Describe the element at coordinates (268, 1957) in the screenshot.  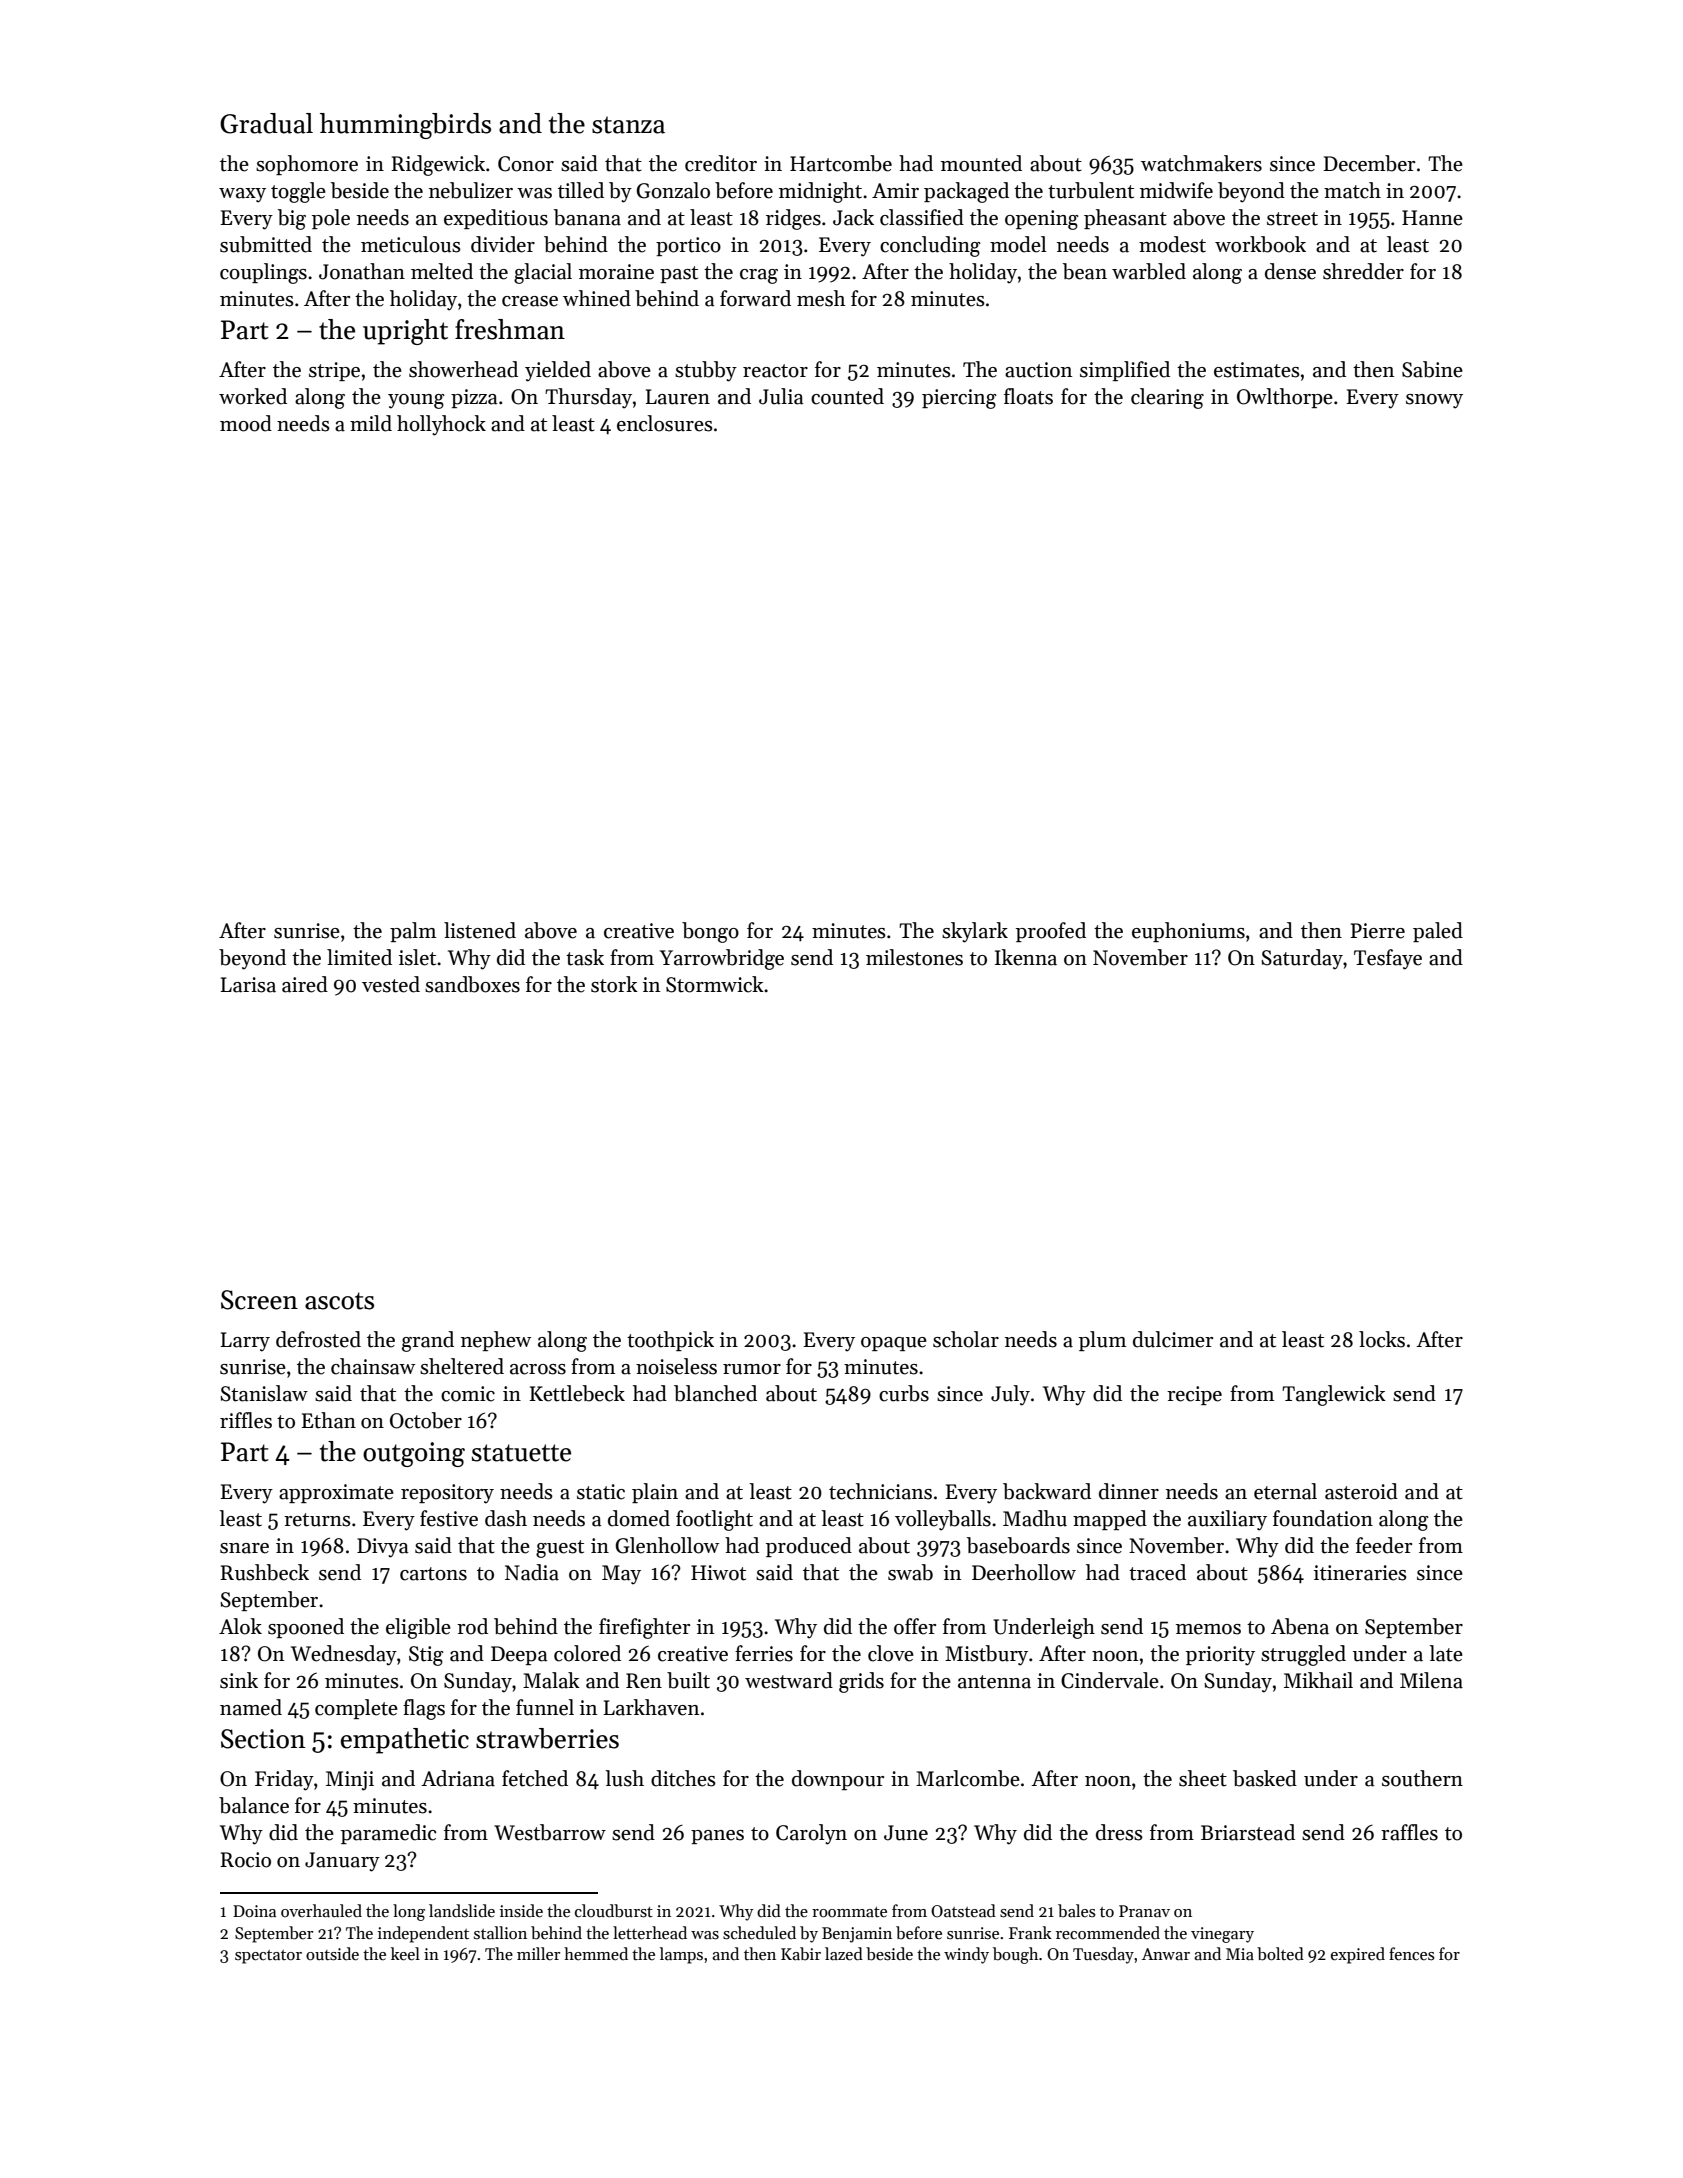
I see `spectator` at that location.
